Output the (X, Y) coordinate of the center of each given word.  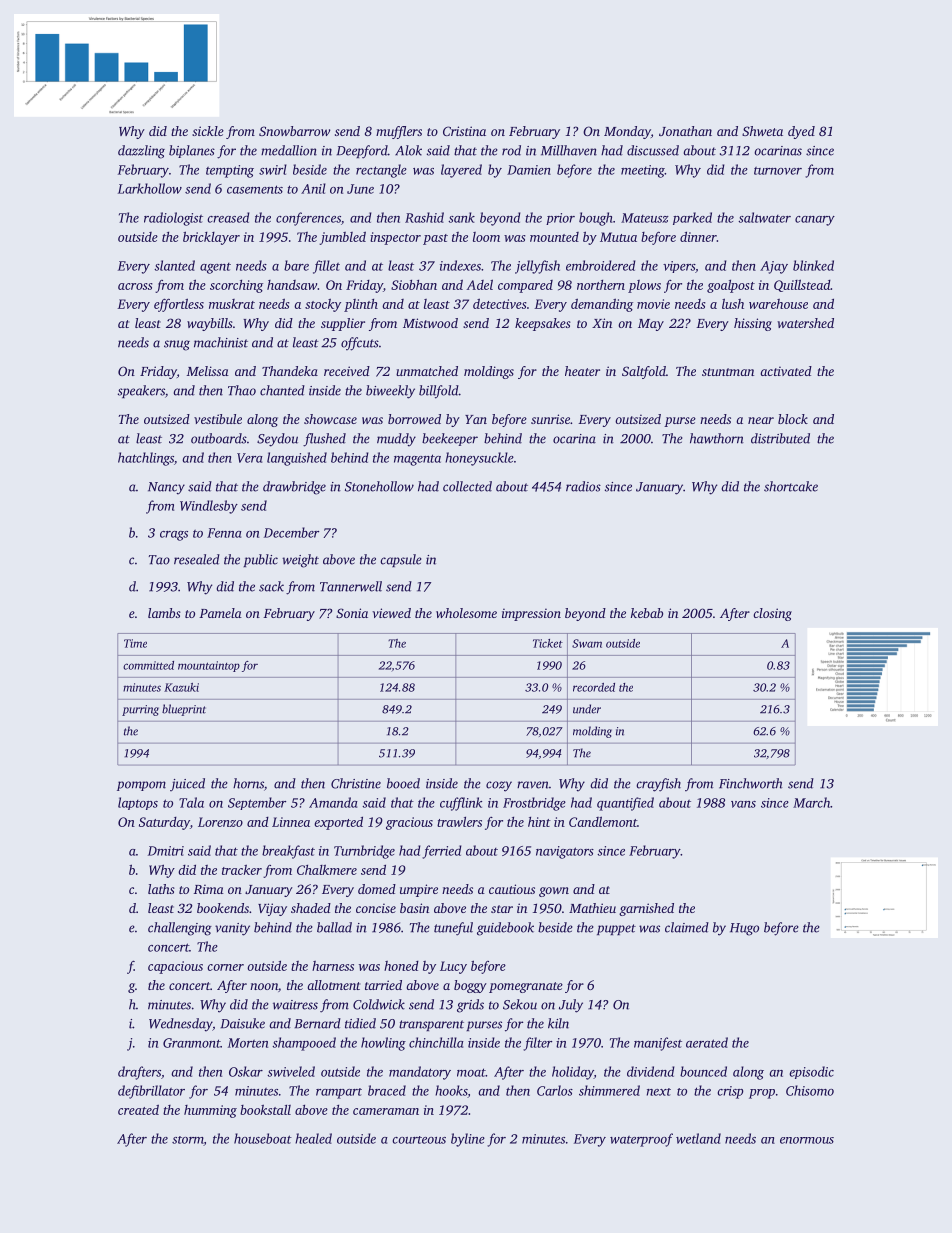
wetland (698, 1138)
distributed (780, 438)
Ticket (548, 643)
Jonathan (685, 131)
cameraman (386, 1111)
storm (188, 1141)
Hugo (744, 929)
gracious (409, 823)
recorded (594, 687)
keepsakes (543, 324)
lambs (164, 613)
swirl (273, 169)
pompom (141, 786)
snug (177, 345)
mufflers (399, 132)
